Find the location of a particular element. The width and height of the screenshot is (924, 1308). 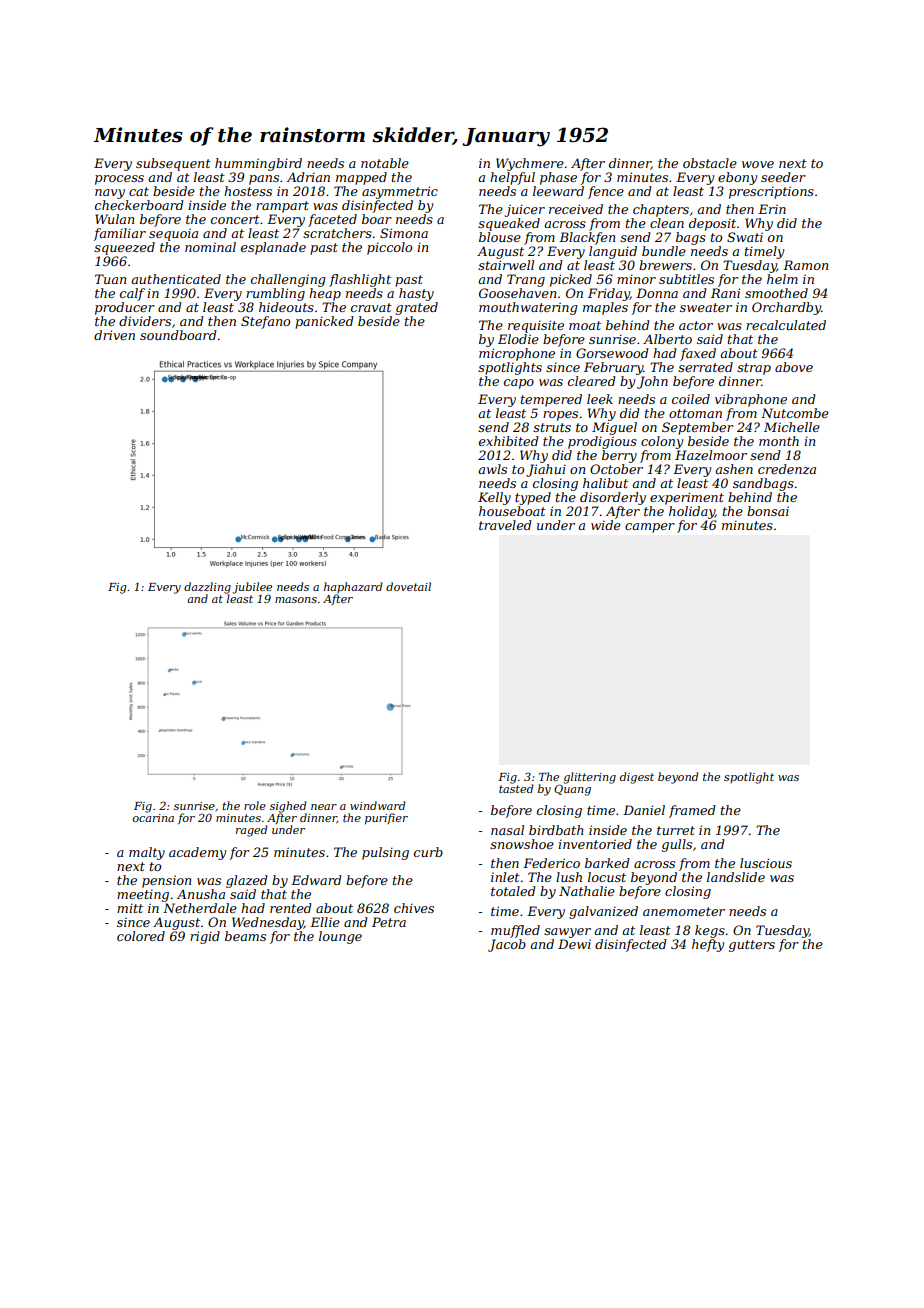

tasted is located at coordinates (516, 788).
